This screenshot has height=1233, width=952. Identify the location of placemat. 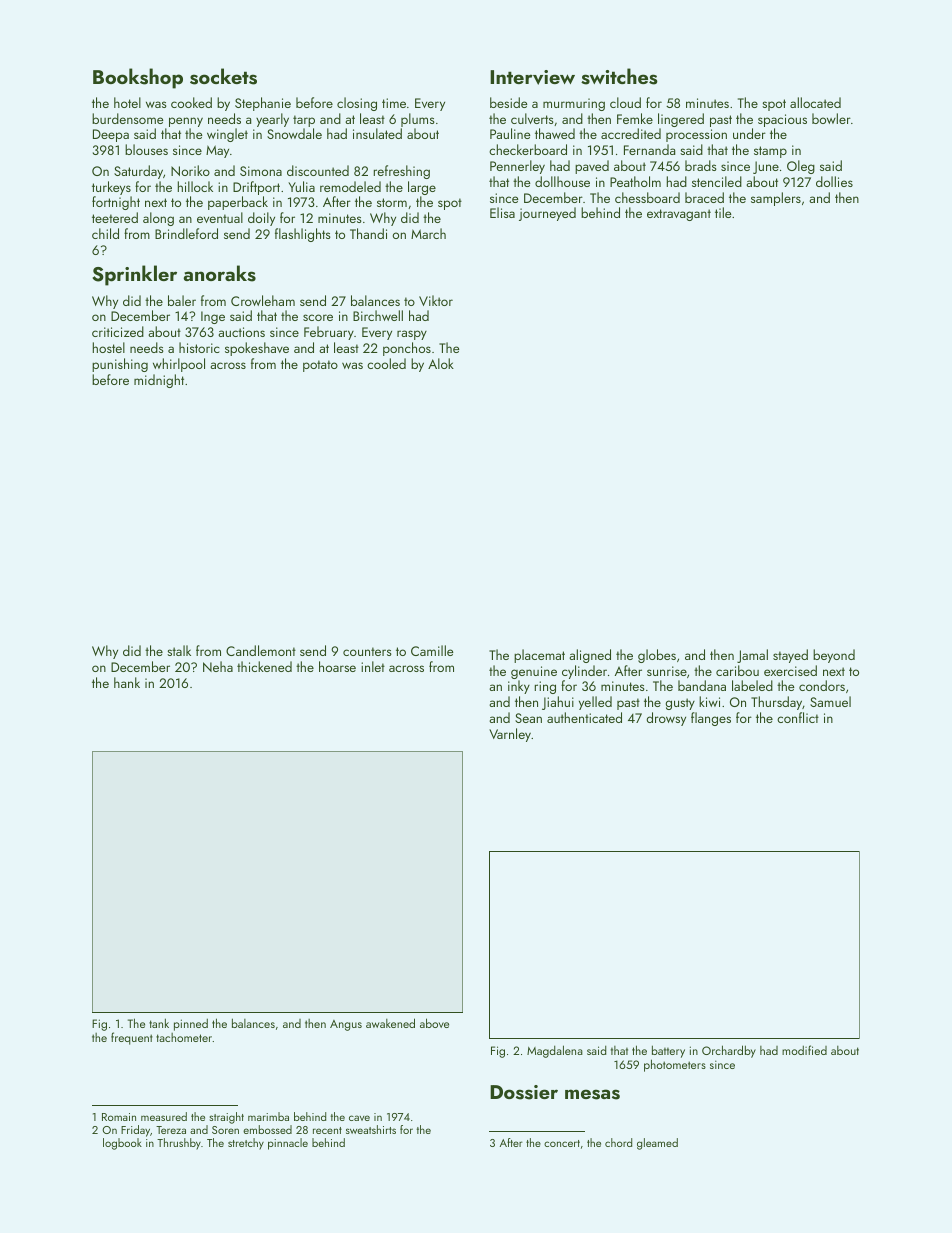
(539, 656).
